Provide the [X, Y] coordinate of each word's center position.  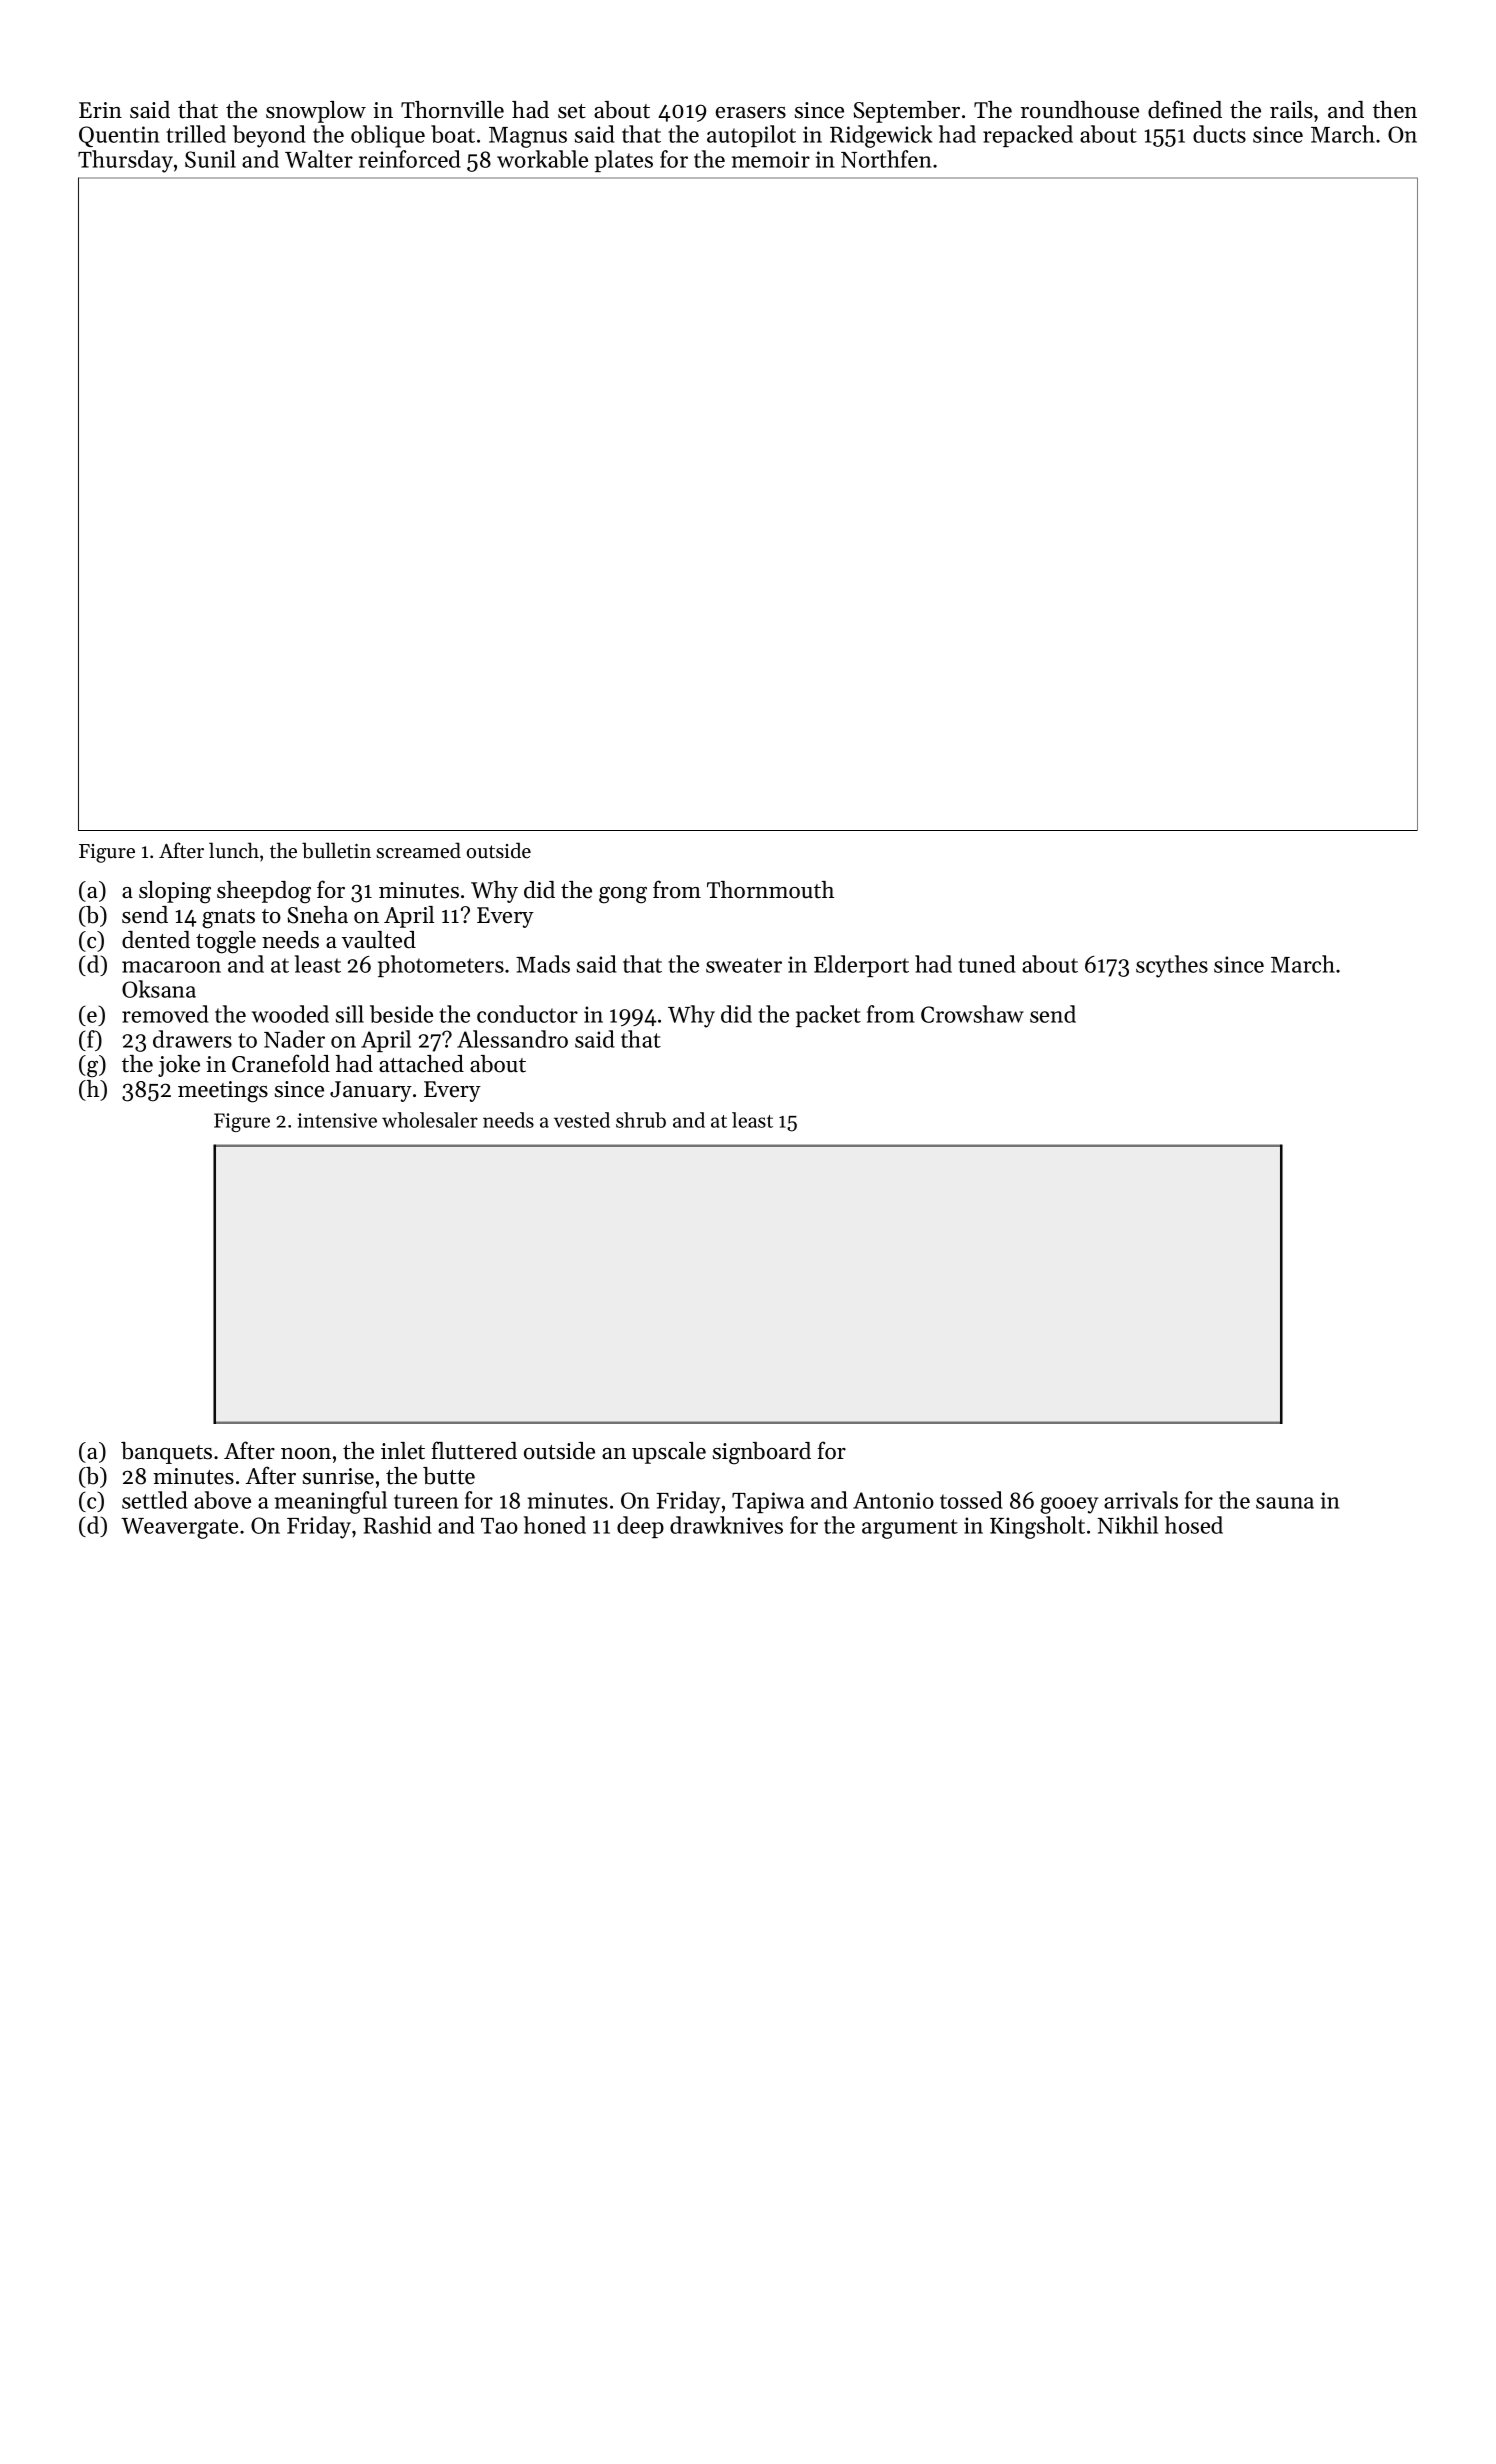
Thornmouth [770, 890]
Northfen [886, 159]
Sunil [210, 159]
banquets [166, 1453]
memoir [771, 159]
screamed [418, 850]
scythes [1172, 966]
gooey [1069, 1505]
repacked [1028, 136]
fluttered [474, 1450]
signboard [762, 1453]
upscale [669, 1453]
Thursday [125, 161]
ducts [1219, 134]
